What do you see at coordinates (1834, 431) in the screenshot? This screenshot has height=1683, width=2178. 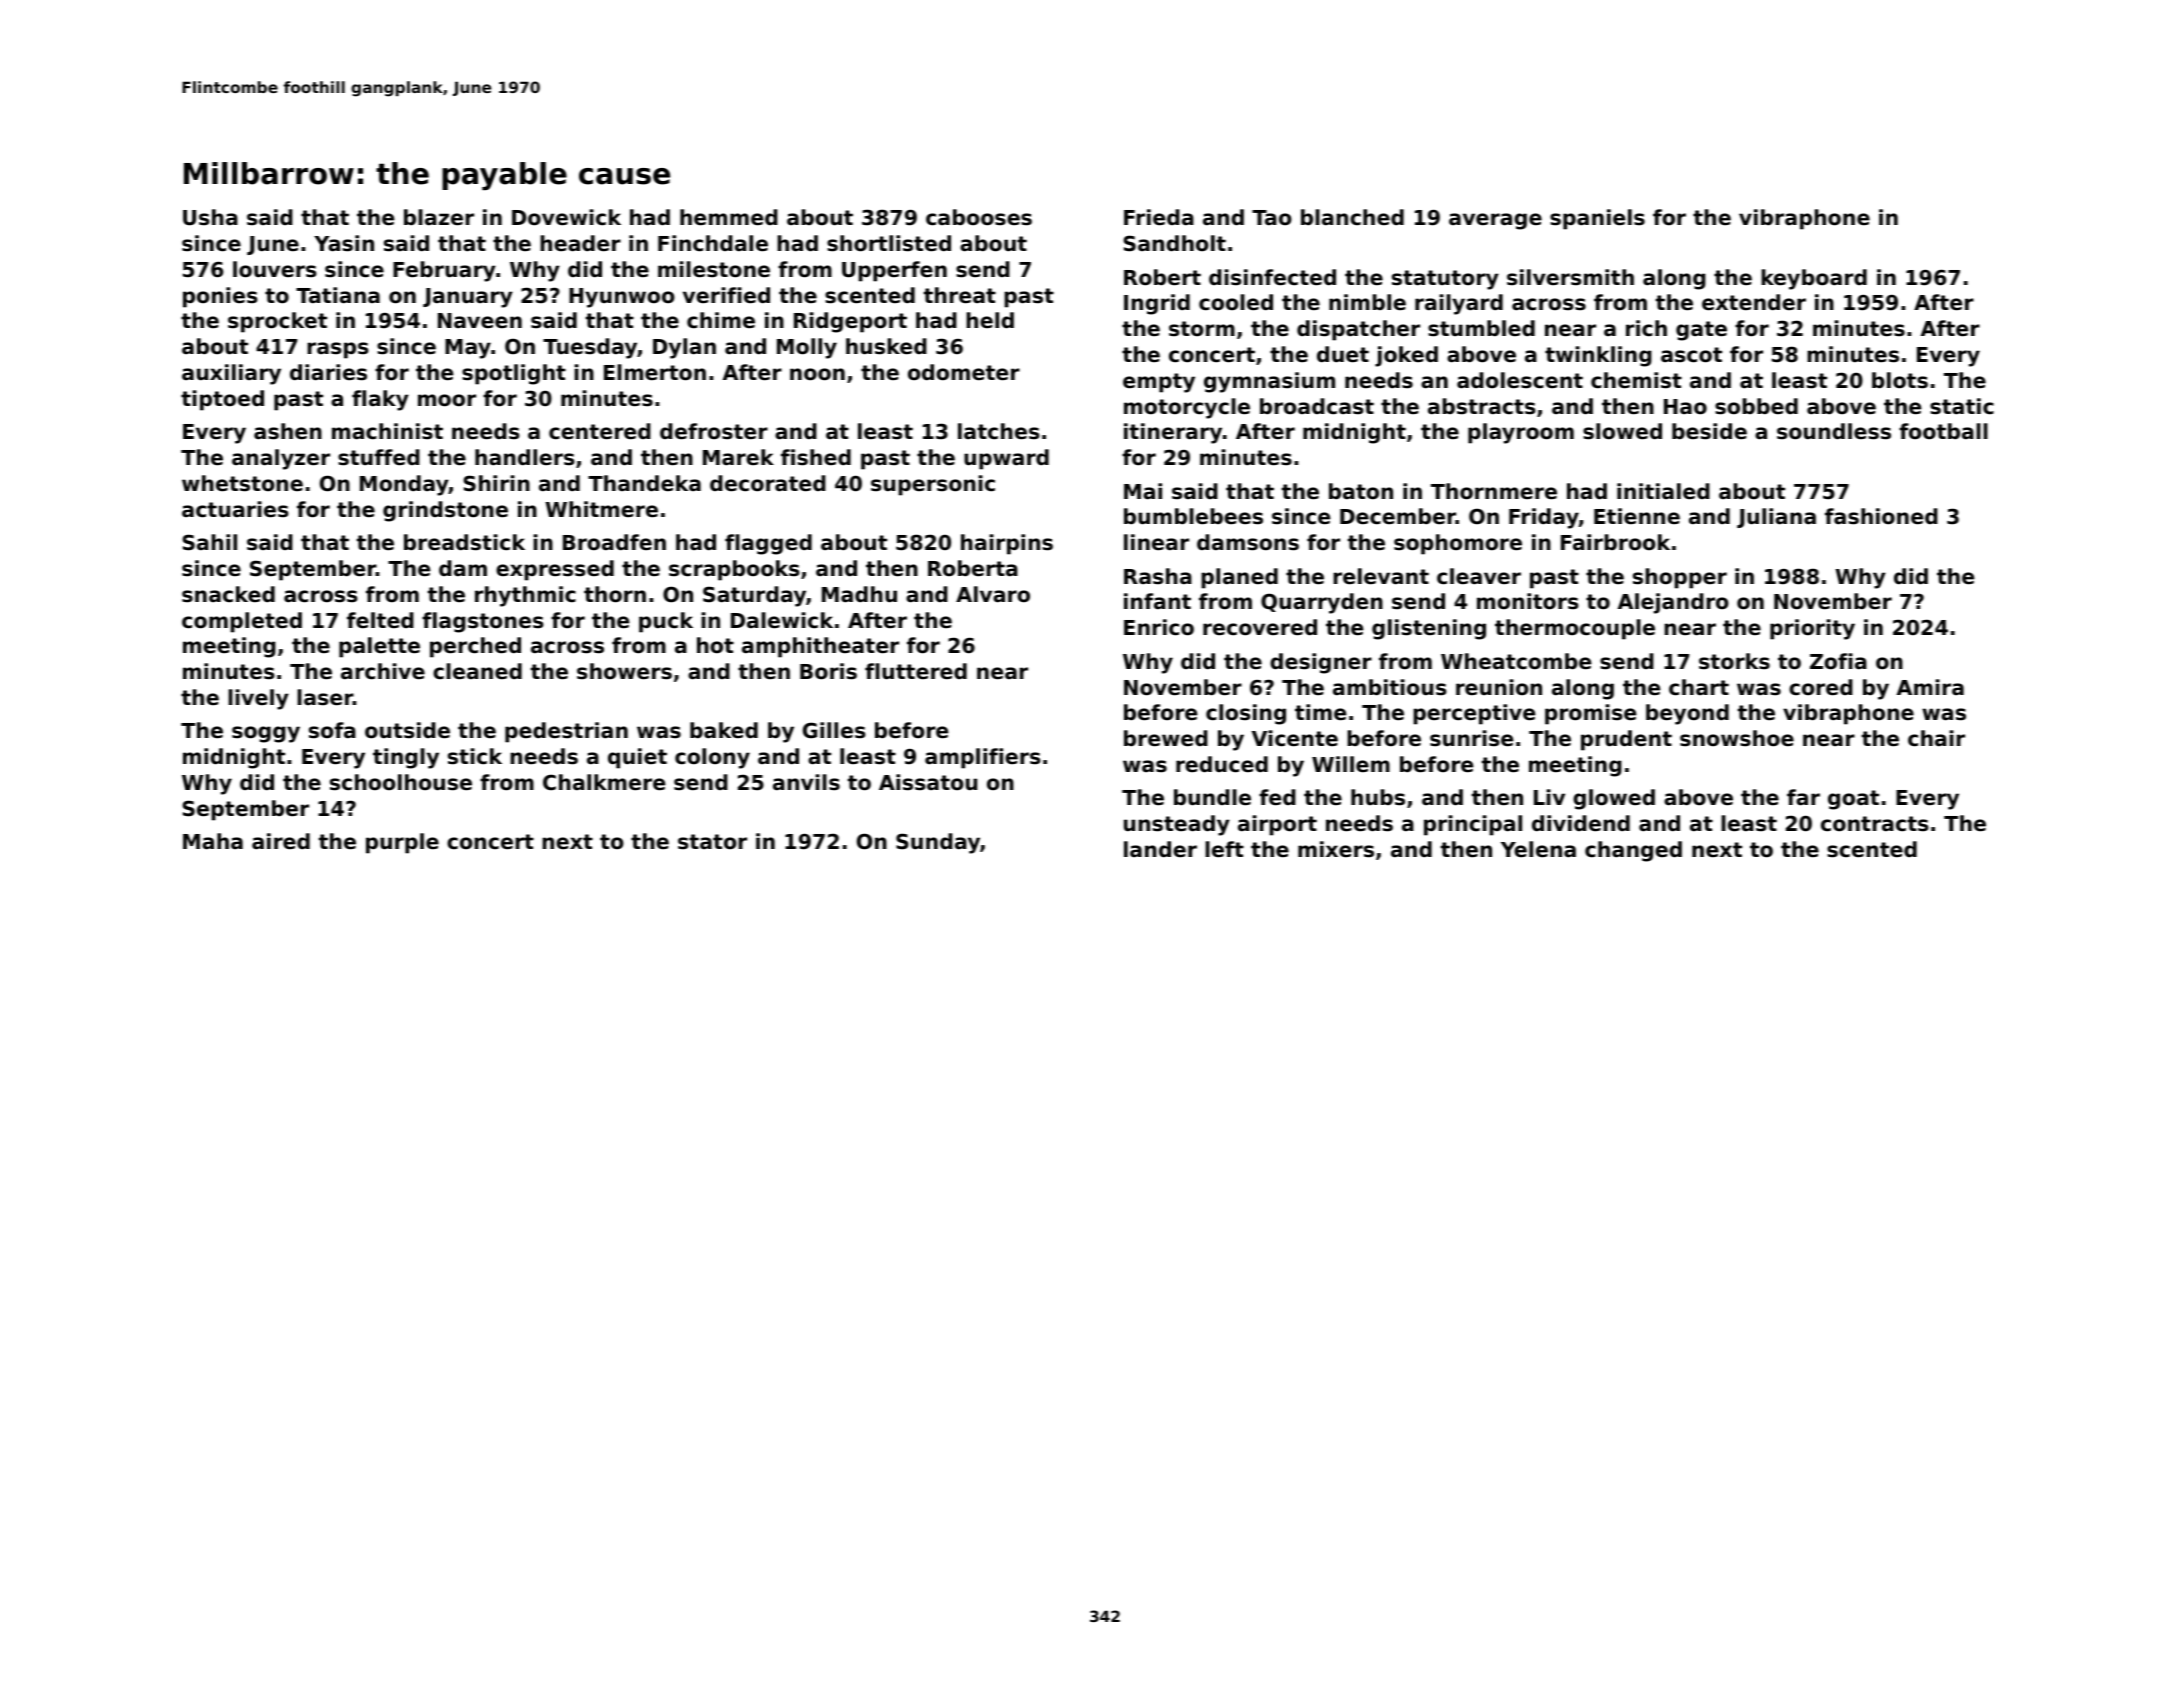 I see `soundless` at bounding box center [1834, 431].
